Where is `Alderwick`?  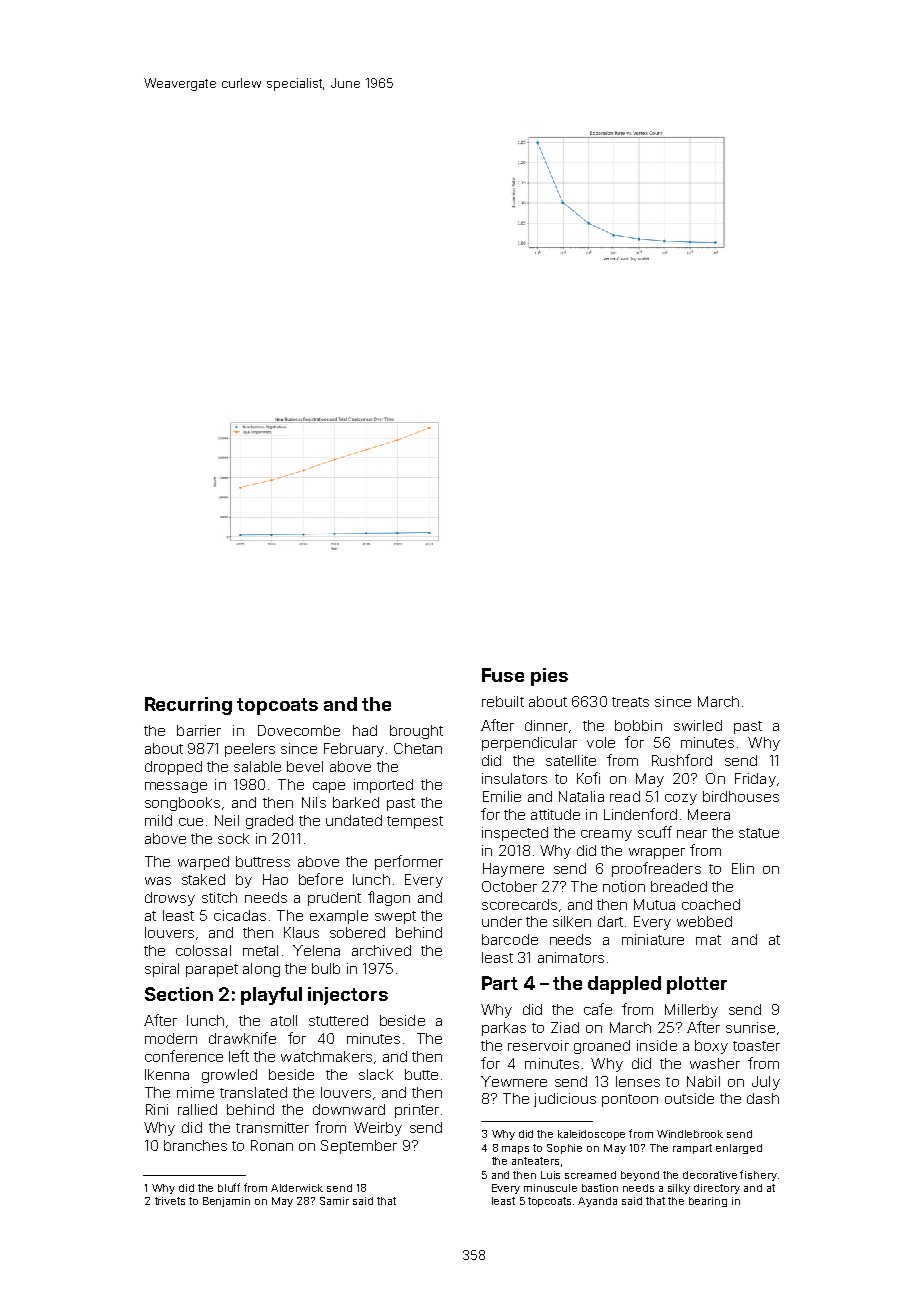
Alderwick is located at coordinates (297, 1188).
